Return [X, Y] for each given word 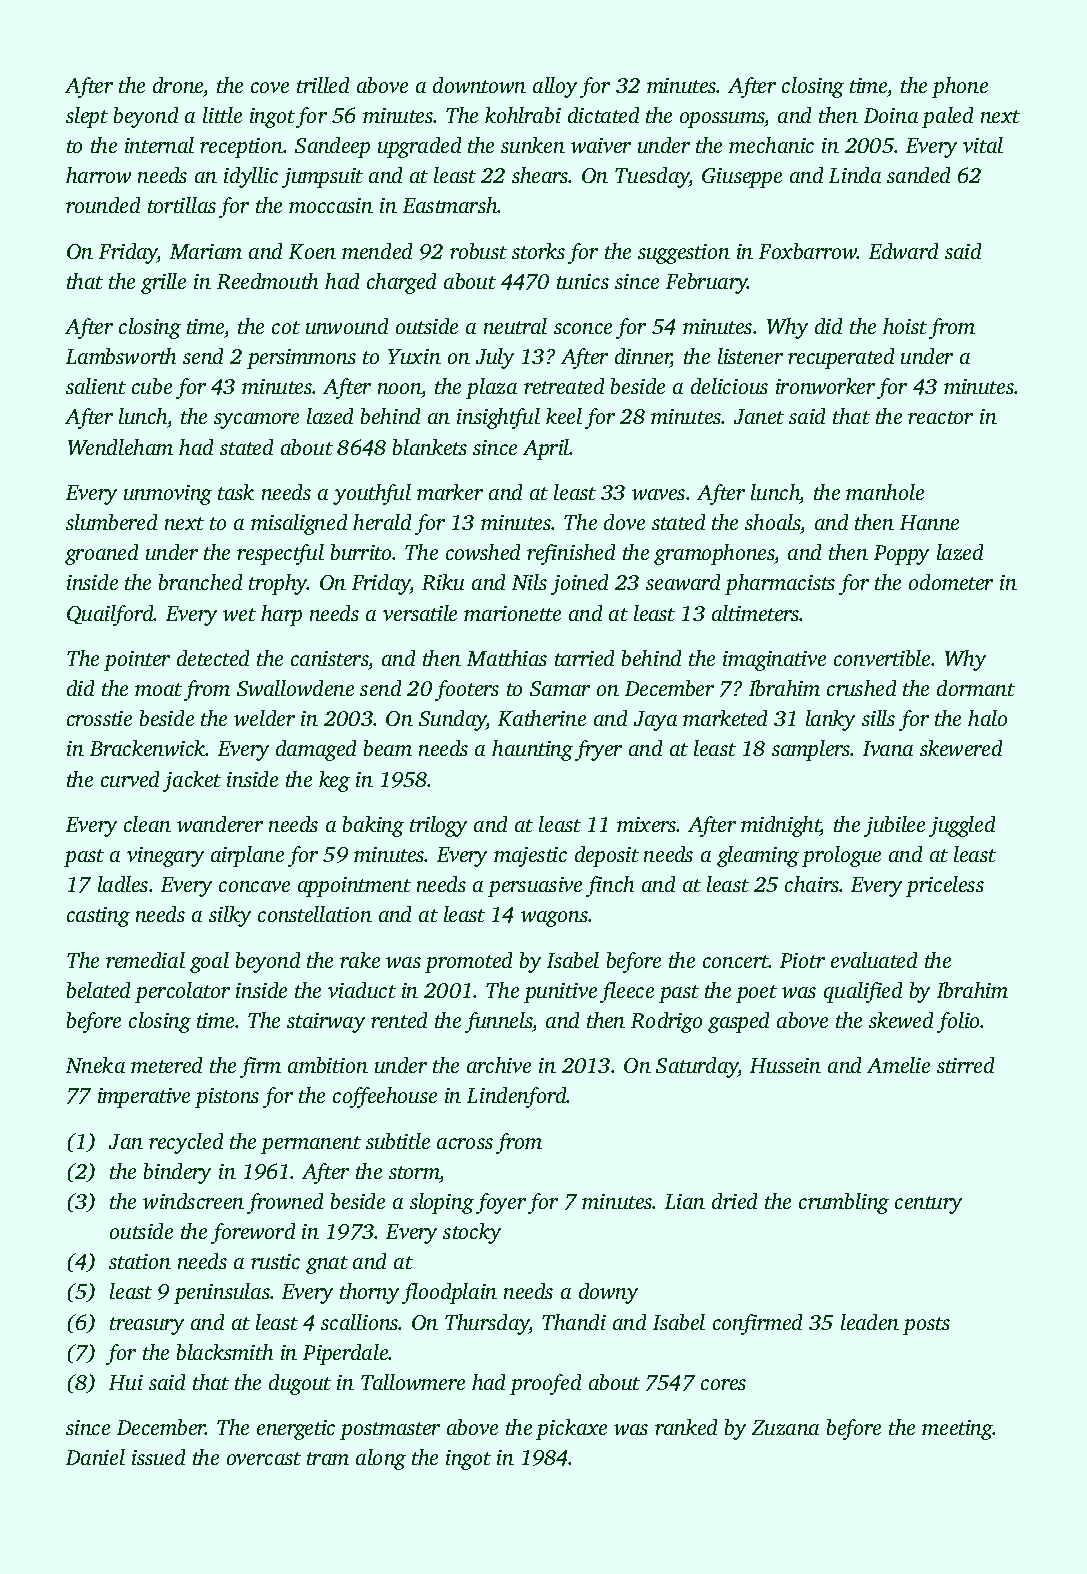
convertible [882, 658]
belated [98, 990]
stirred [965, 1065]
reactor [940, 417]
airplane [247, 856]
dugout [300, 1384]
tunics [583, 281]
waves [658, 494]
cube [152, 386]
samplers [811, 750]
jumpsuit [322, 178]
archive [499, 1065]
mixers [647, 824]
